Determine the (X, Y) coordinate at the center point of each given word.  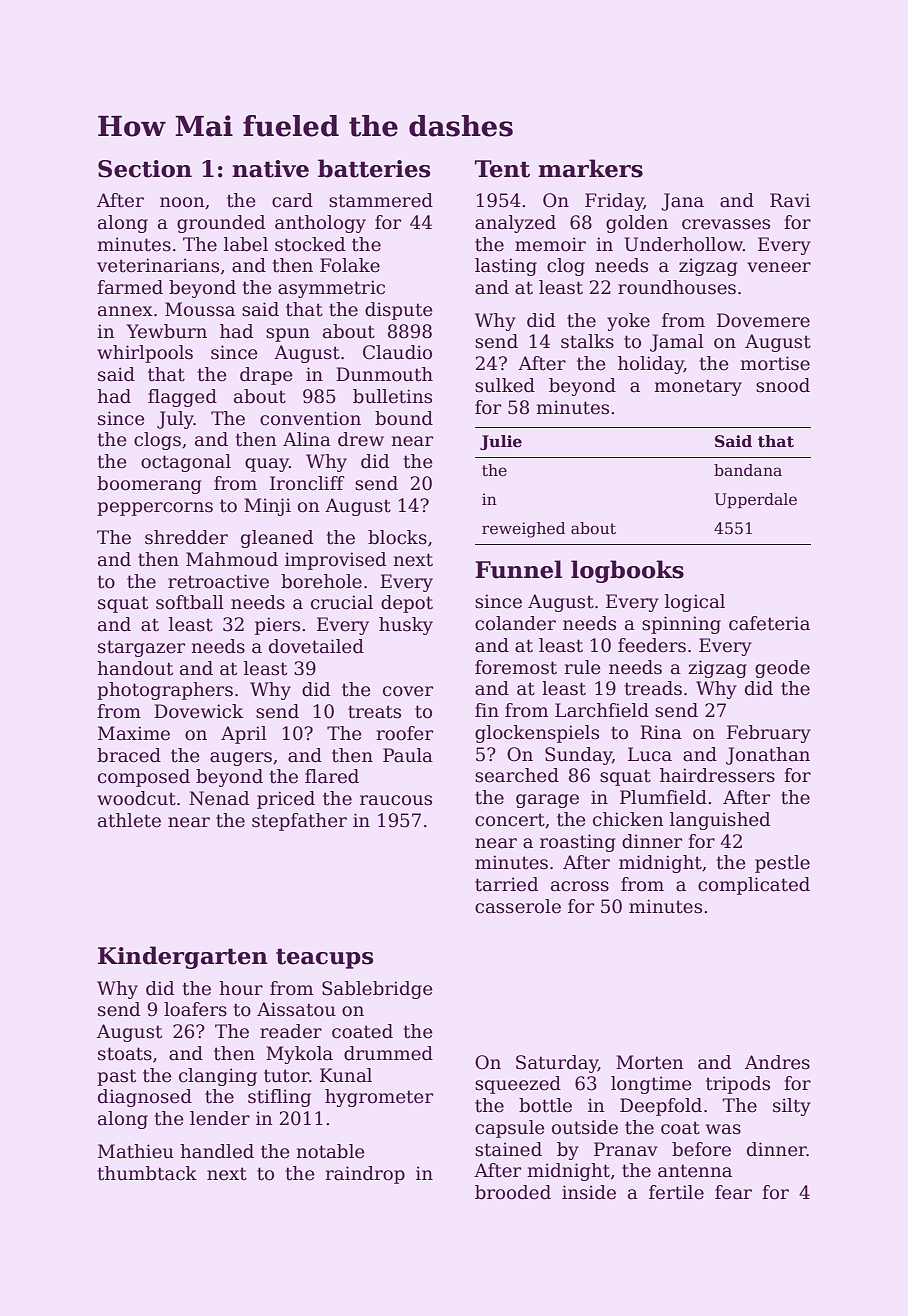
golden (637, 224)
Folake (350, 265)
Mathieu (136, 1151)
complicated (754, 886)
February (769, 734)
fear (733, 1192)
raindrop (365, 1175)
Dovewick (198, 711)
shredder (186, 537)
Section (145, 169)
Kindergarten (183, 957)
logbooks (627, 571)
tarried (506, 884)
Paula (408, 755)
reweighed (523, 530)
